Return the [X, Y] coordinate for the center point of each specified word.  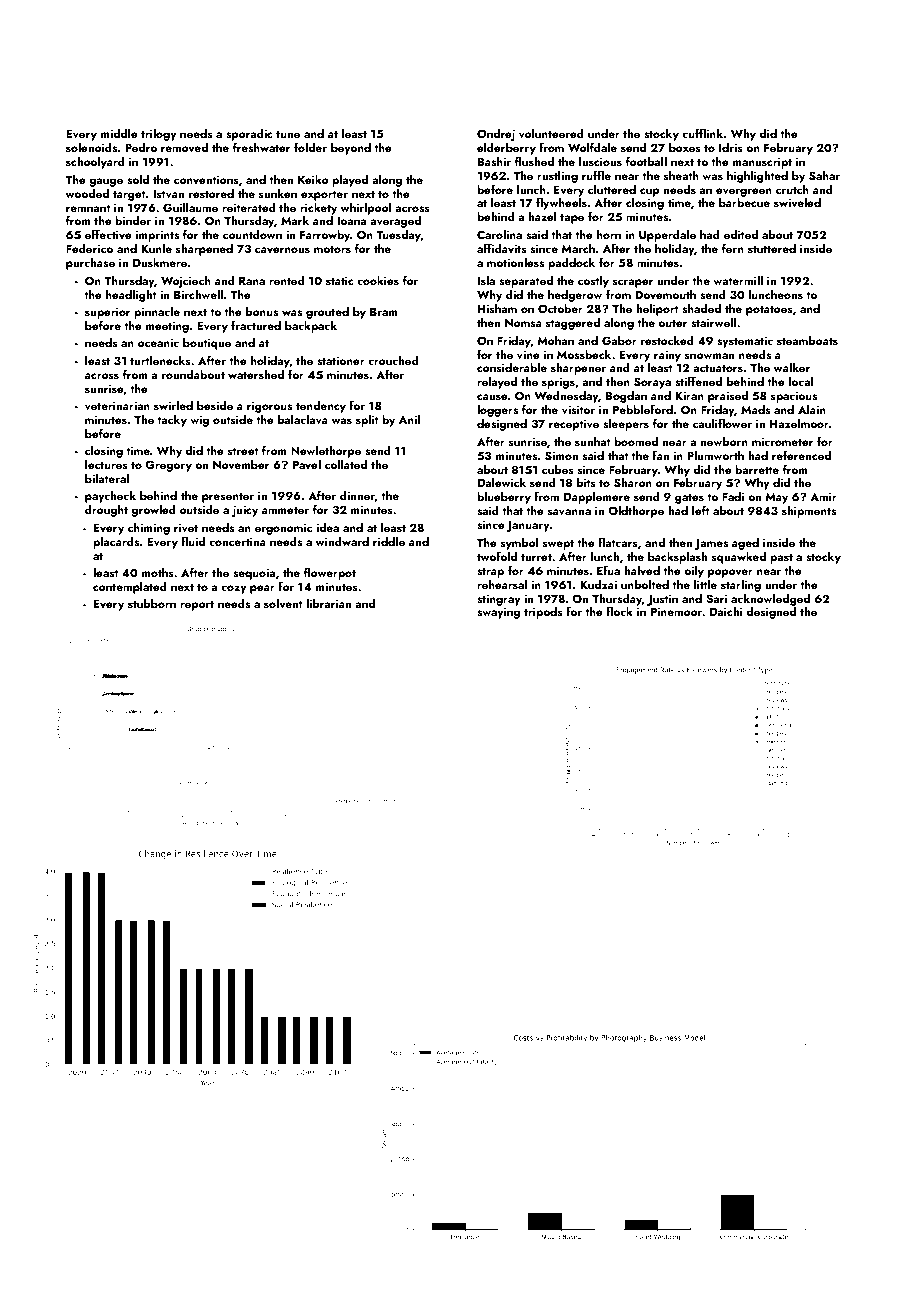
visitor [578, 409]
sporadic [249, 135]
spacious [794, 397]
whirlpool [366, 209]
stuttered [772, 248]
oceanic [158, 342]
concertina [237, 541]
